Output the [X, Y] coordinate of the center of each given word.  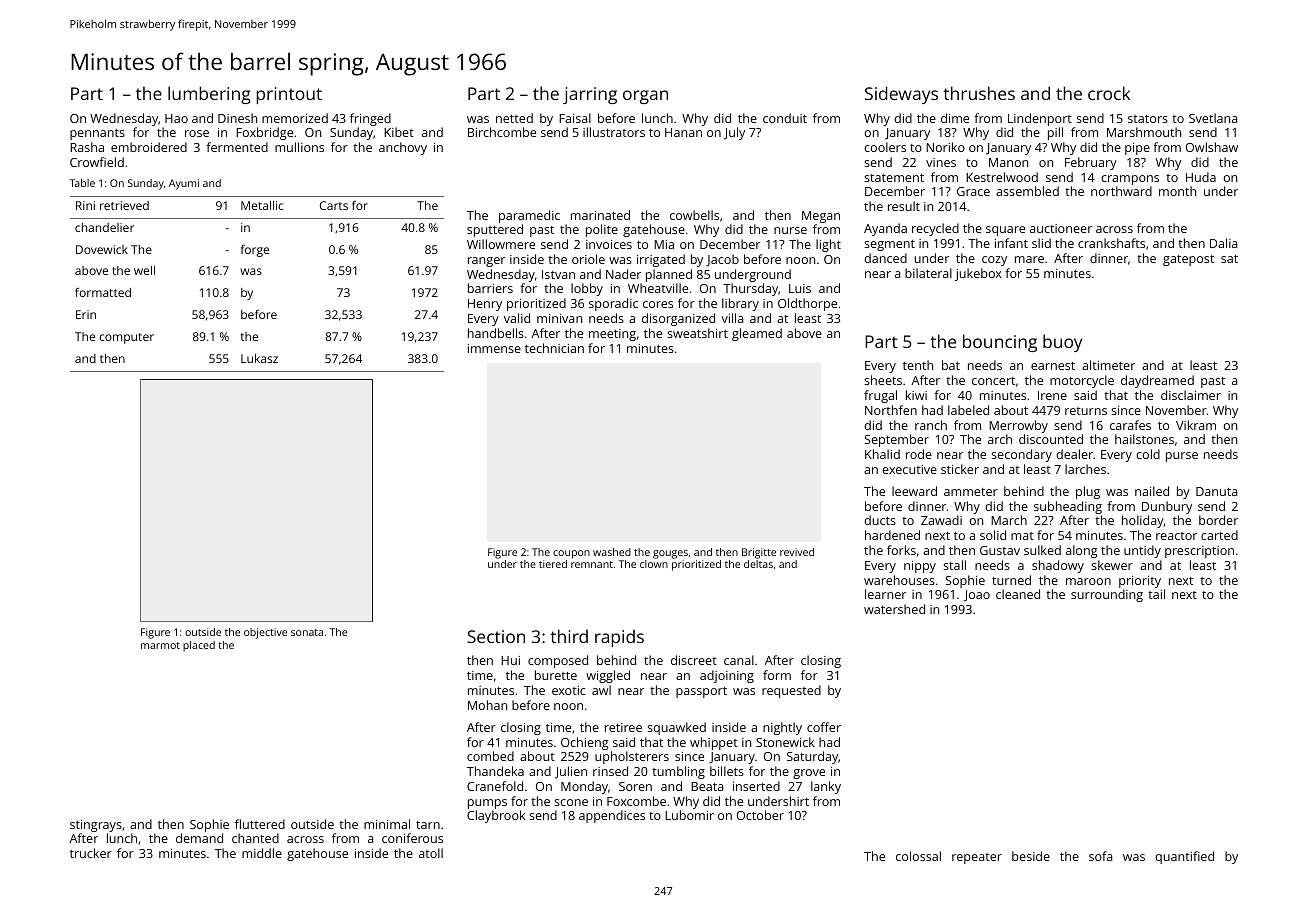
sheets [883, 380]
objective [265, 633]
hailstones [1144, 439]
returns [1086, 411]
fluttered [260, 824]
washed [612, 552]
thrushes [979, 93]
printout [289, 95]
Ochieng [584, 743]
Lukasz [259, 358]
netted [514, 118]
